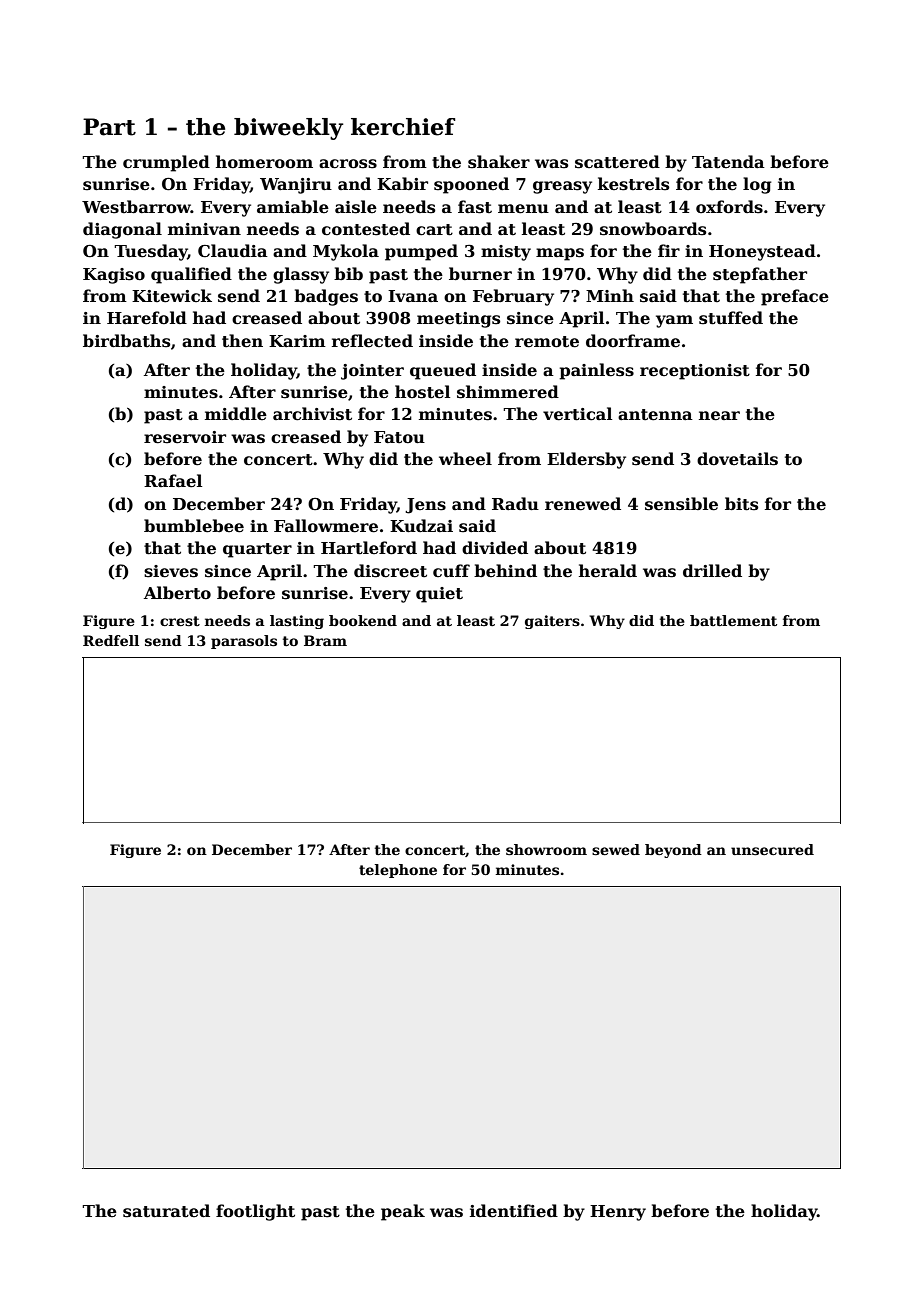 The image size is (924, 1308). Describe the element at coordinates (728, 162) in the screenshot. I see `Tatenda` at that location.
